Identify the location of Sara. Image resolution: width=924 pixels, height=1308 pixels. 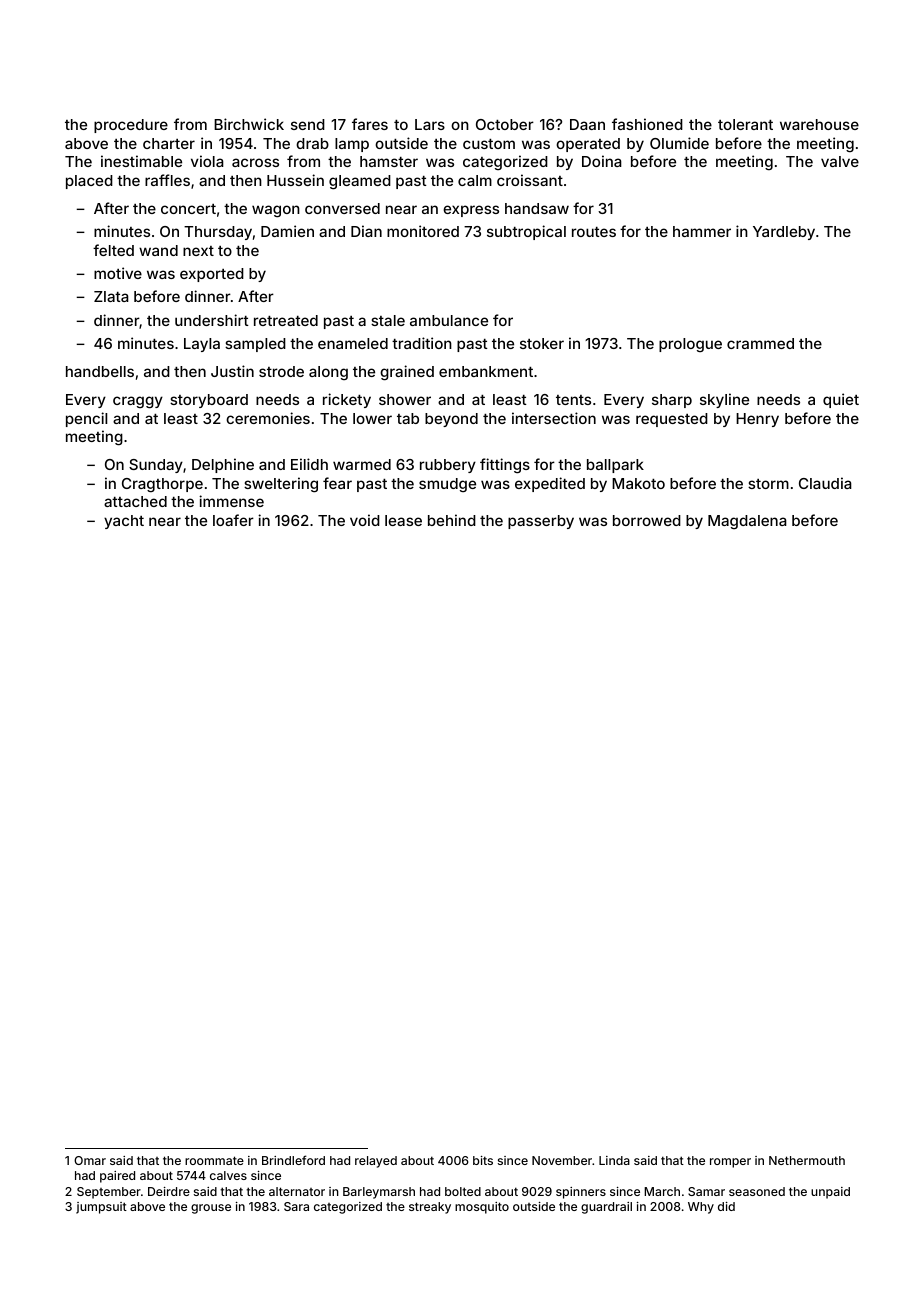
(296, 1206).
